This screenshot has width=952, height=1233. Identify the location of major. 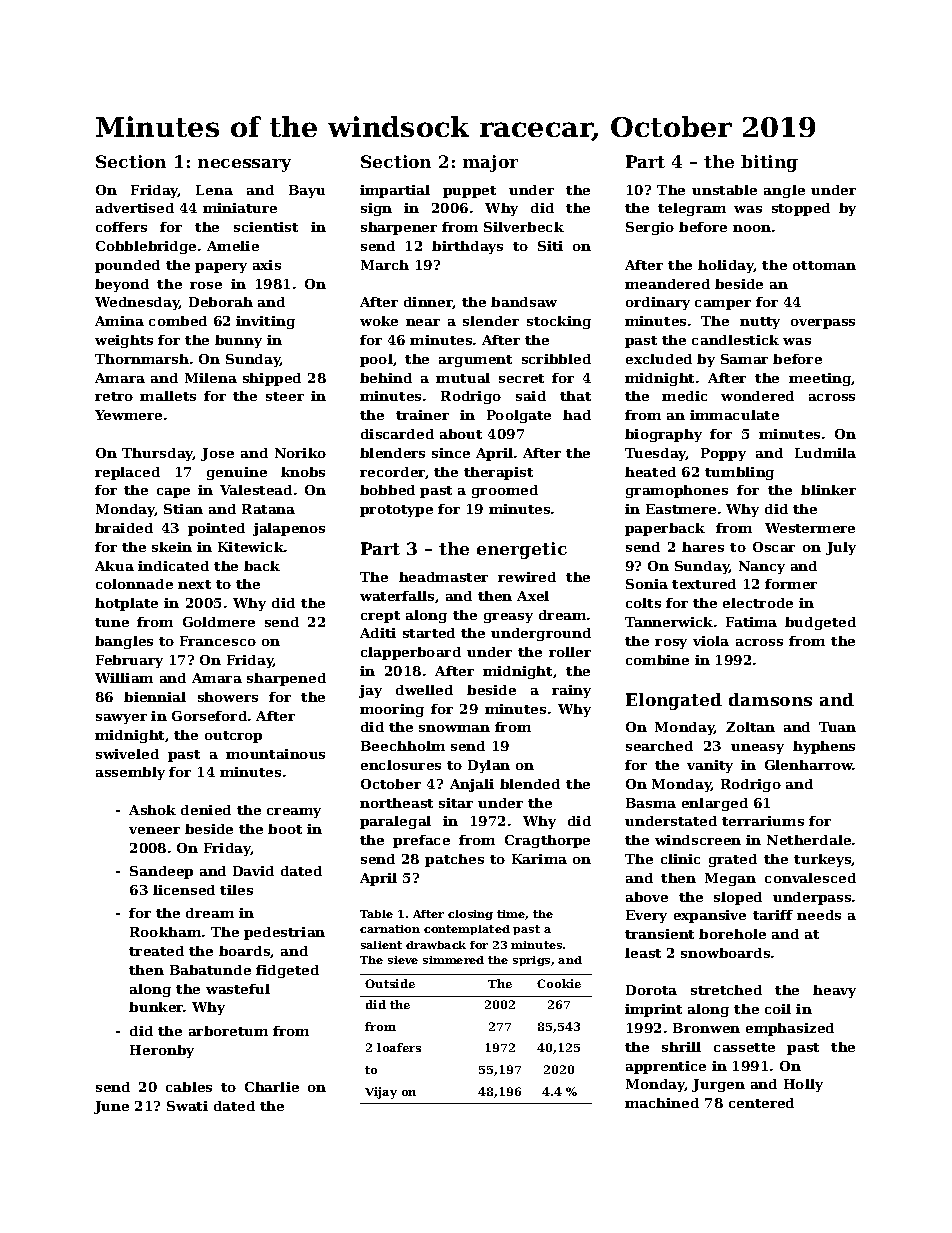
(490, 163).
